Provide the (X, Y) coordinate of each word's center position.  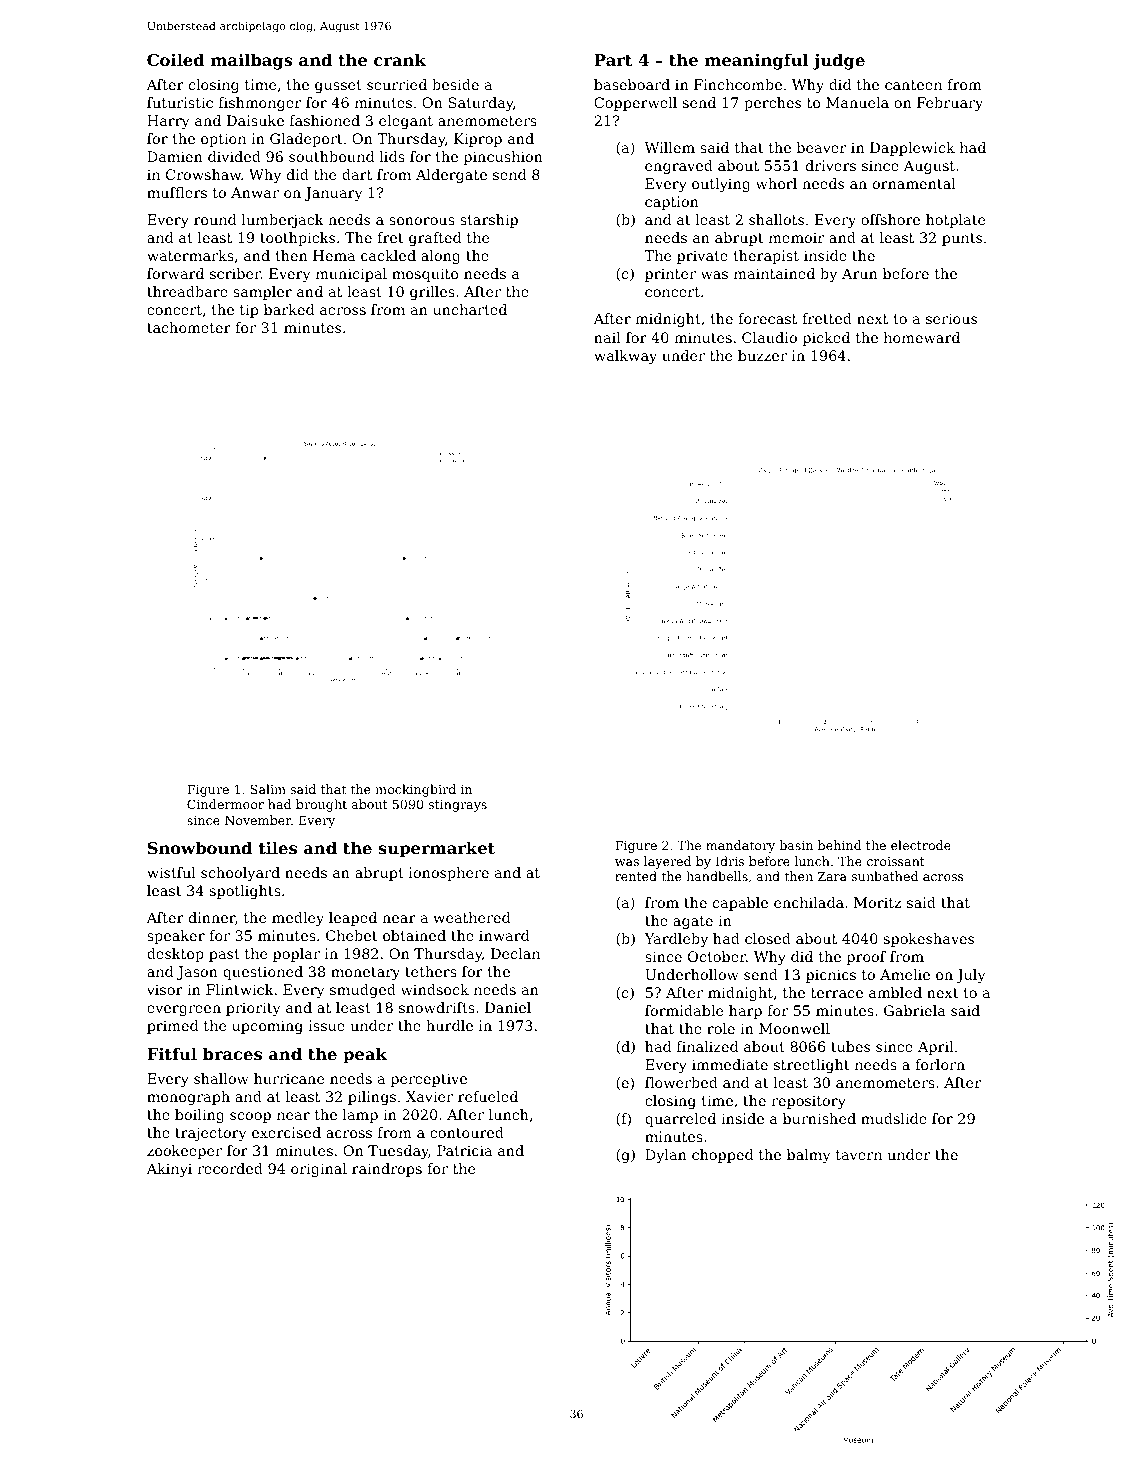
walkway (625, 357)
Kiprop (478, 140)
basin (796, 845)
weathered (471, 917)
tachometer (189, 327)
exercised (286, 1132)
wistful (171, 872)
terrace (837, 993)
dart (357, 174)
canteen (913, 85)
